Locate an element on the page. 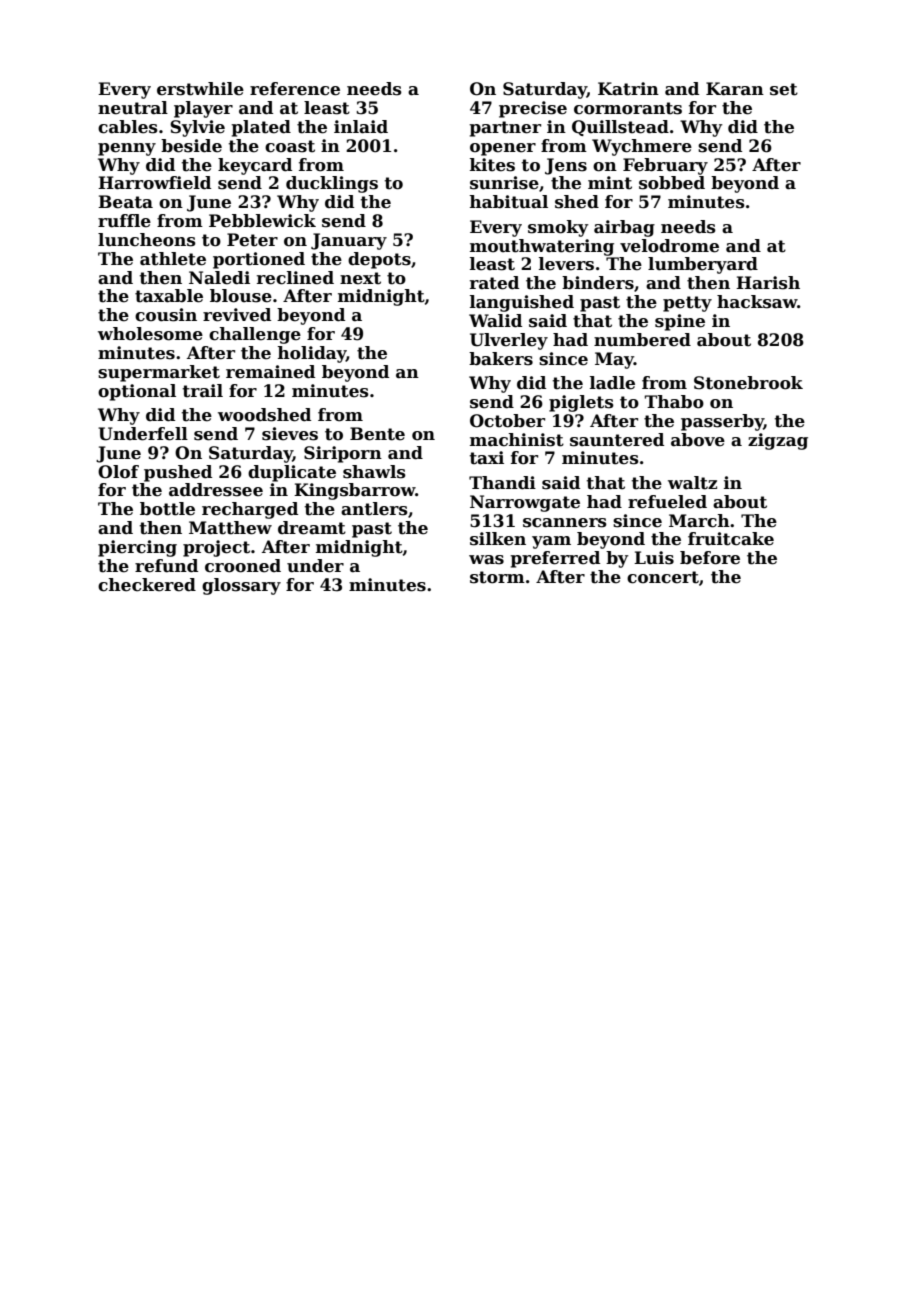 This image has width=908, height=1316. glossary is located at coordinates (241, 586).
